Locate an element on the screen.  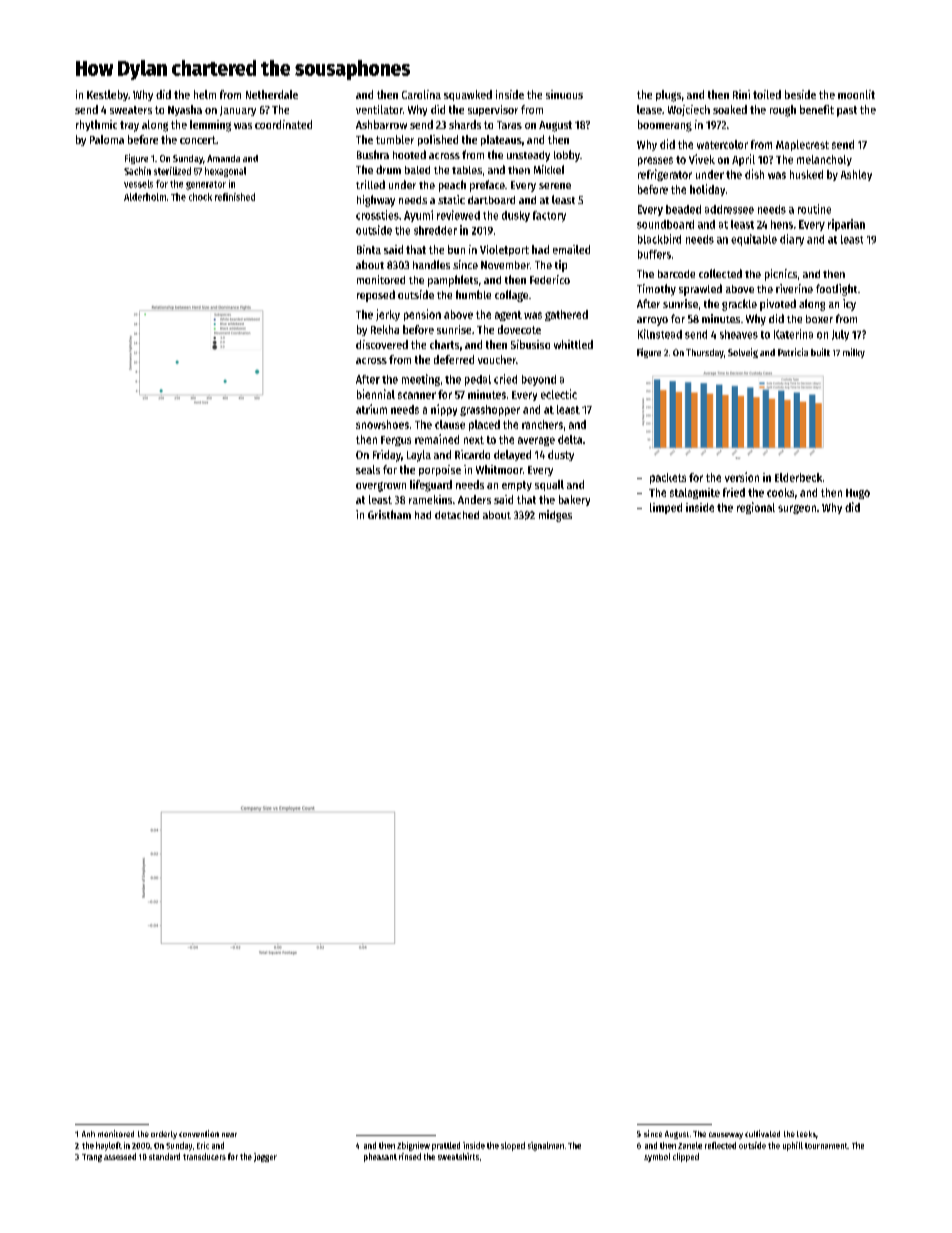
near is located at coordinates (229, 1135).
